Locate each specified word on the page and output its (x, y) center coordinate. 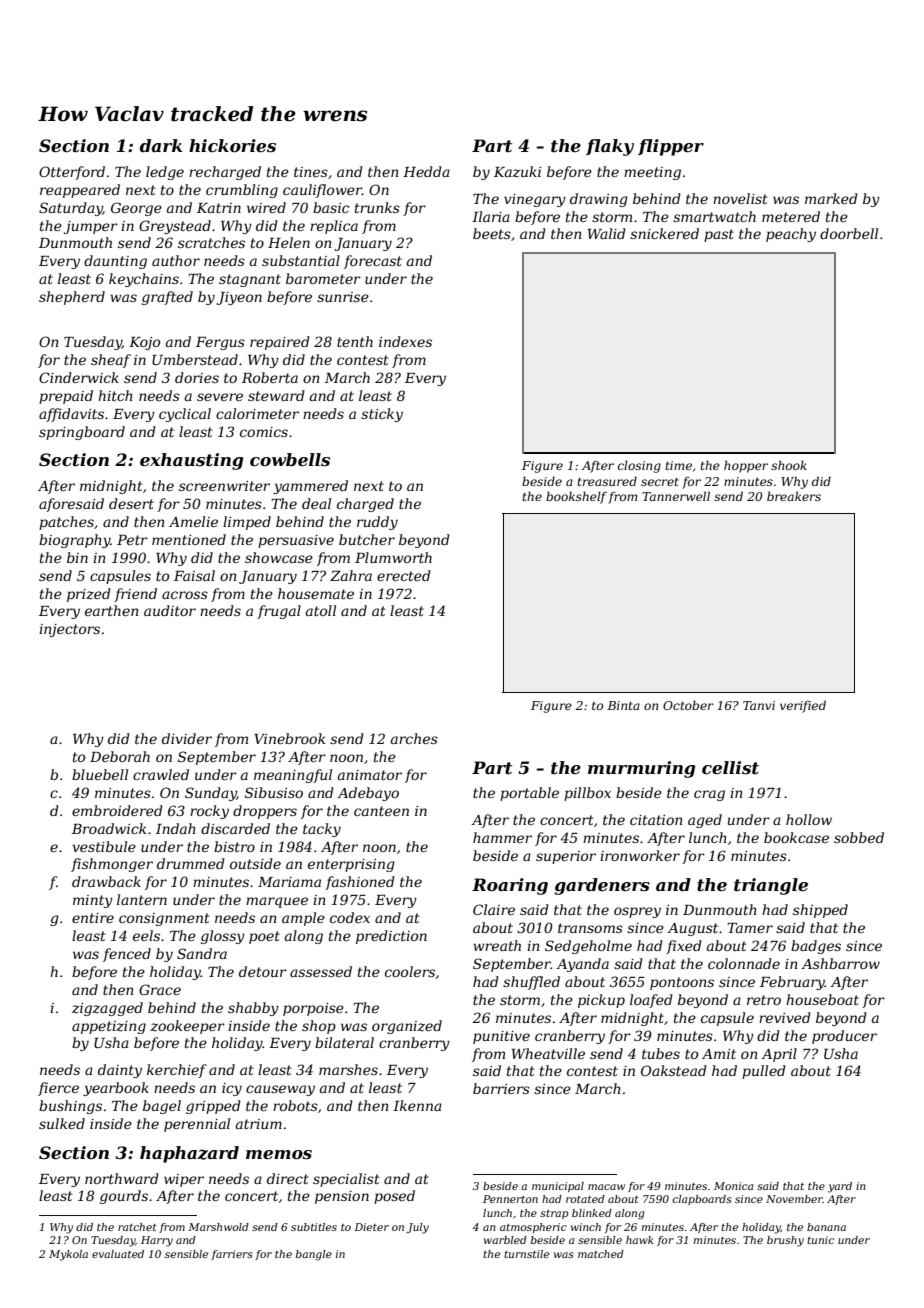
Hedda (426, 171)
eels (146, 935)
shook (789, 465)
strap (554, 1214)
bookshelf (576, 497)
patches (66, 523)
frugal (279, 612)
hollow (809, 819)
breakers (794, 496)
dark (161, 145)
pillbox (587, 794)
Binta (623, 705)
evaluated (118, 1254)
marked (831, 198)
